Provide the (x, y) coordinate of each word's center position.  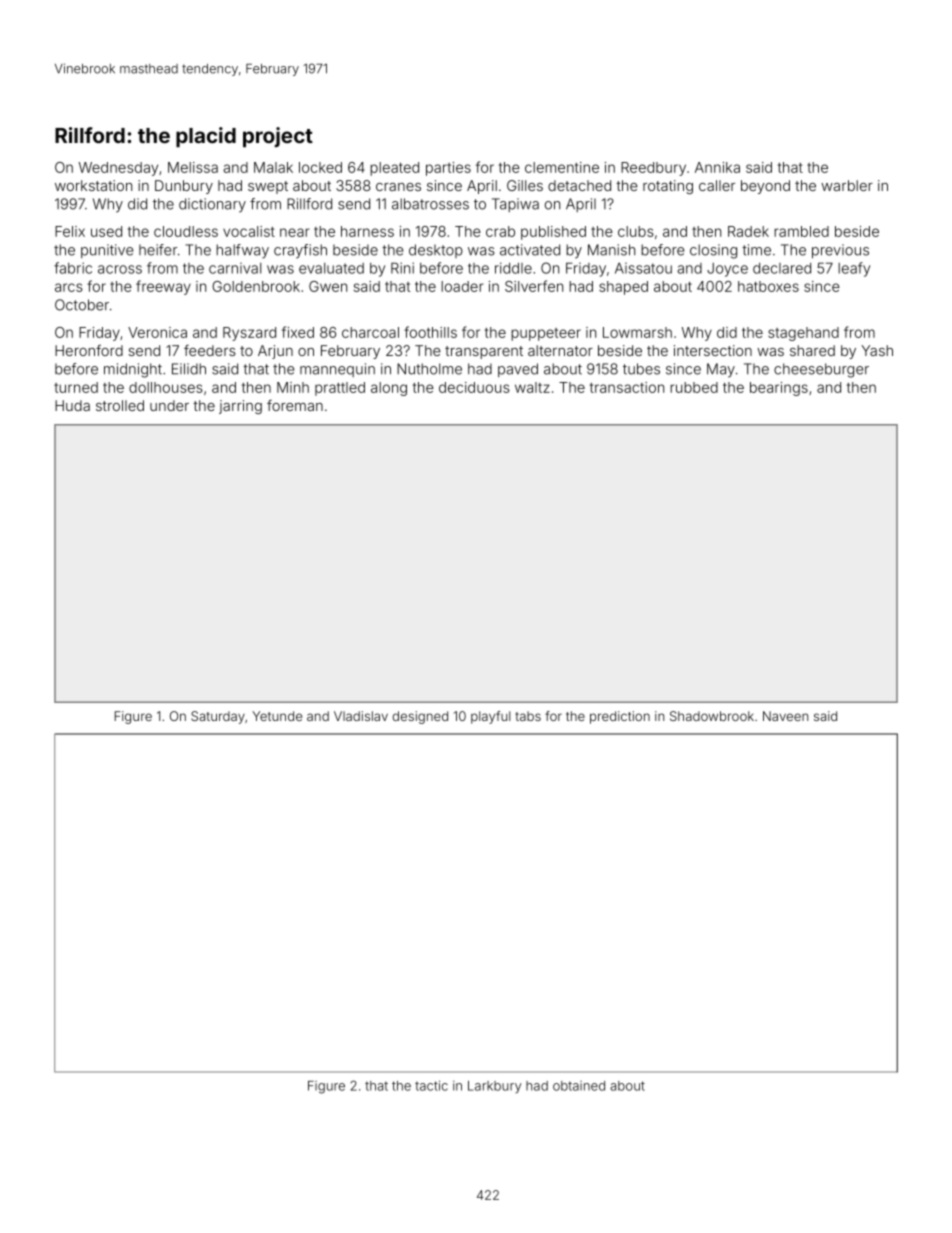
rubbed (694, 387)
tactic (431, 1085)
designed (420, 717)
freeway (163, 287)
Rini (402, 268)
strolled (120, 405)
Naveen (785, 716)
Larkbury (494, 1087)
